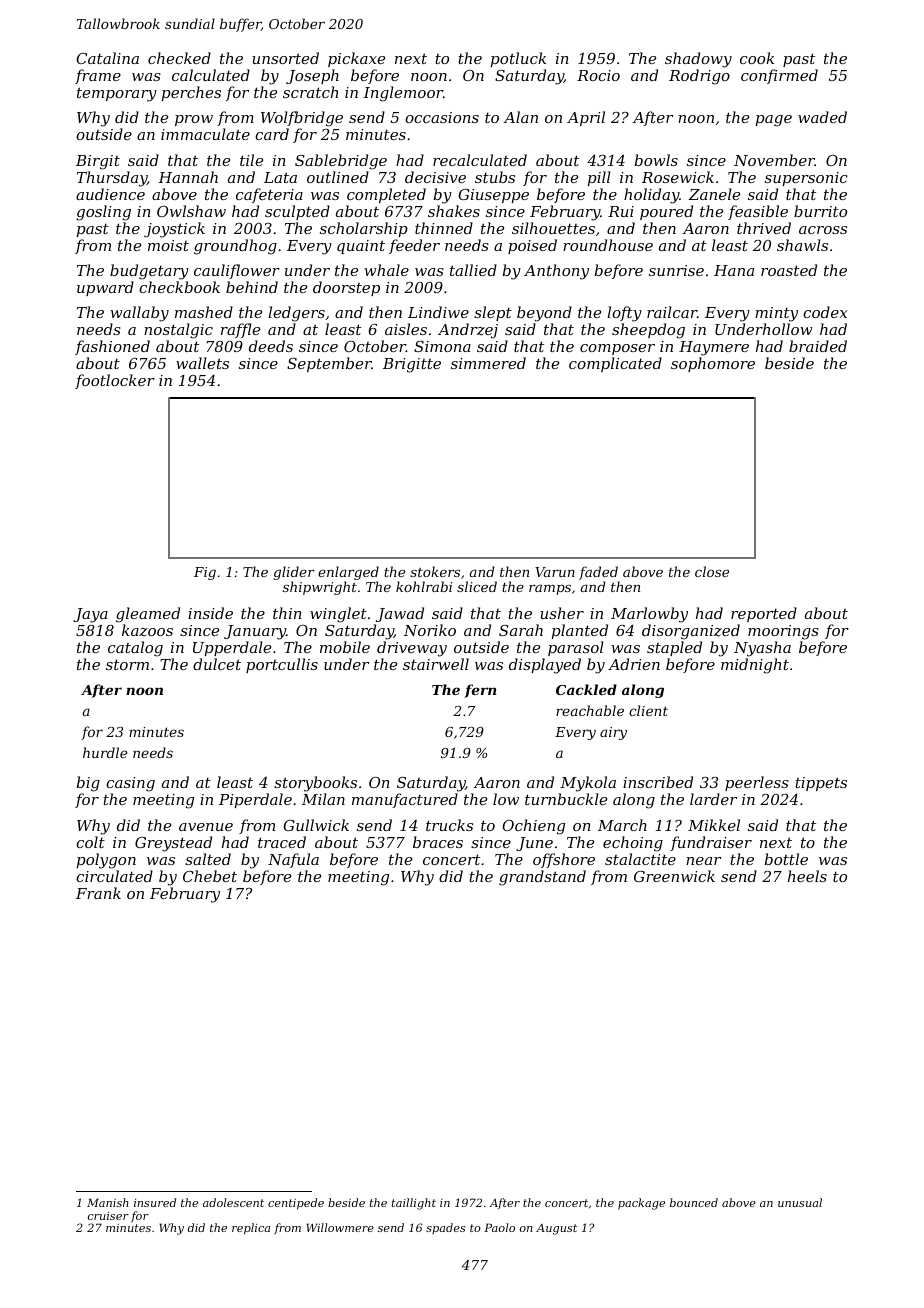 The height and width of the page is (1308, 924). I want to click on package, so click(641, 1204).
